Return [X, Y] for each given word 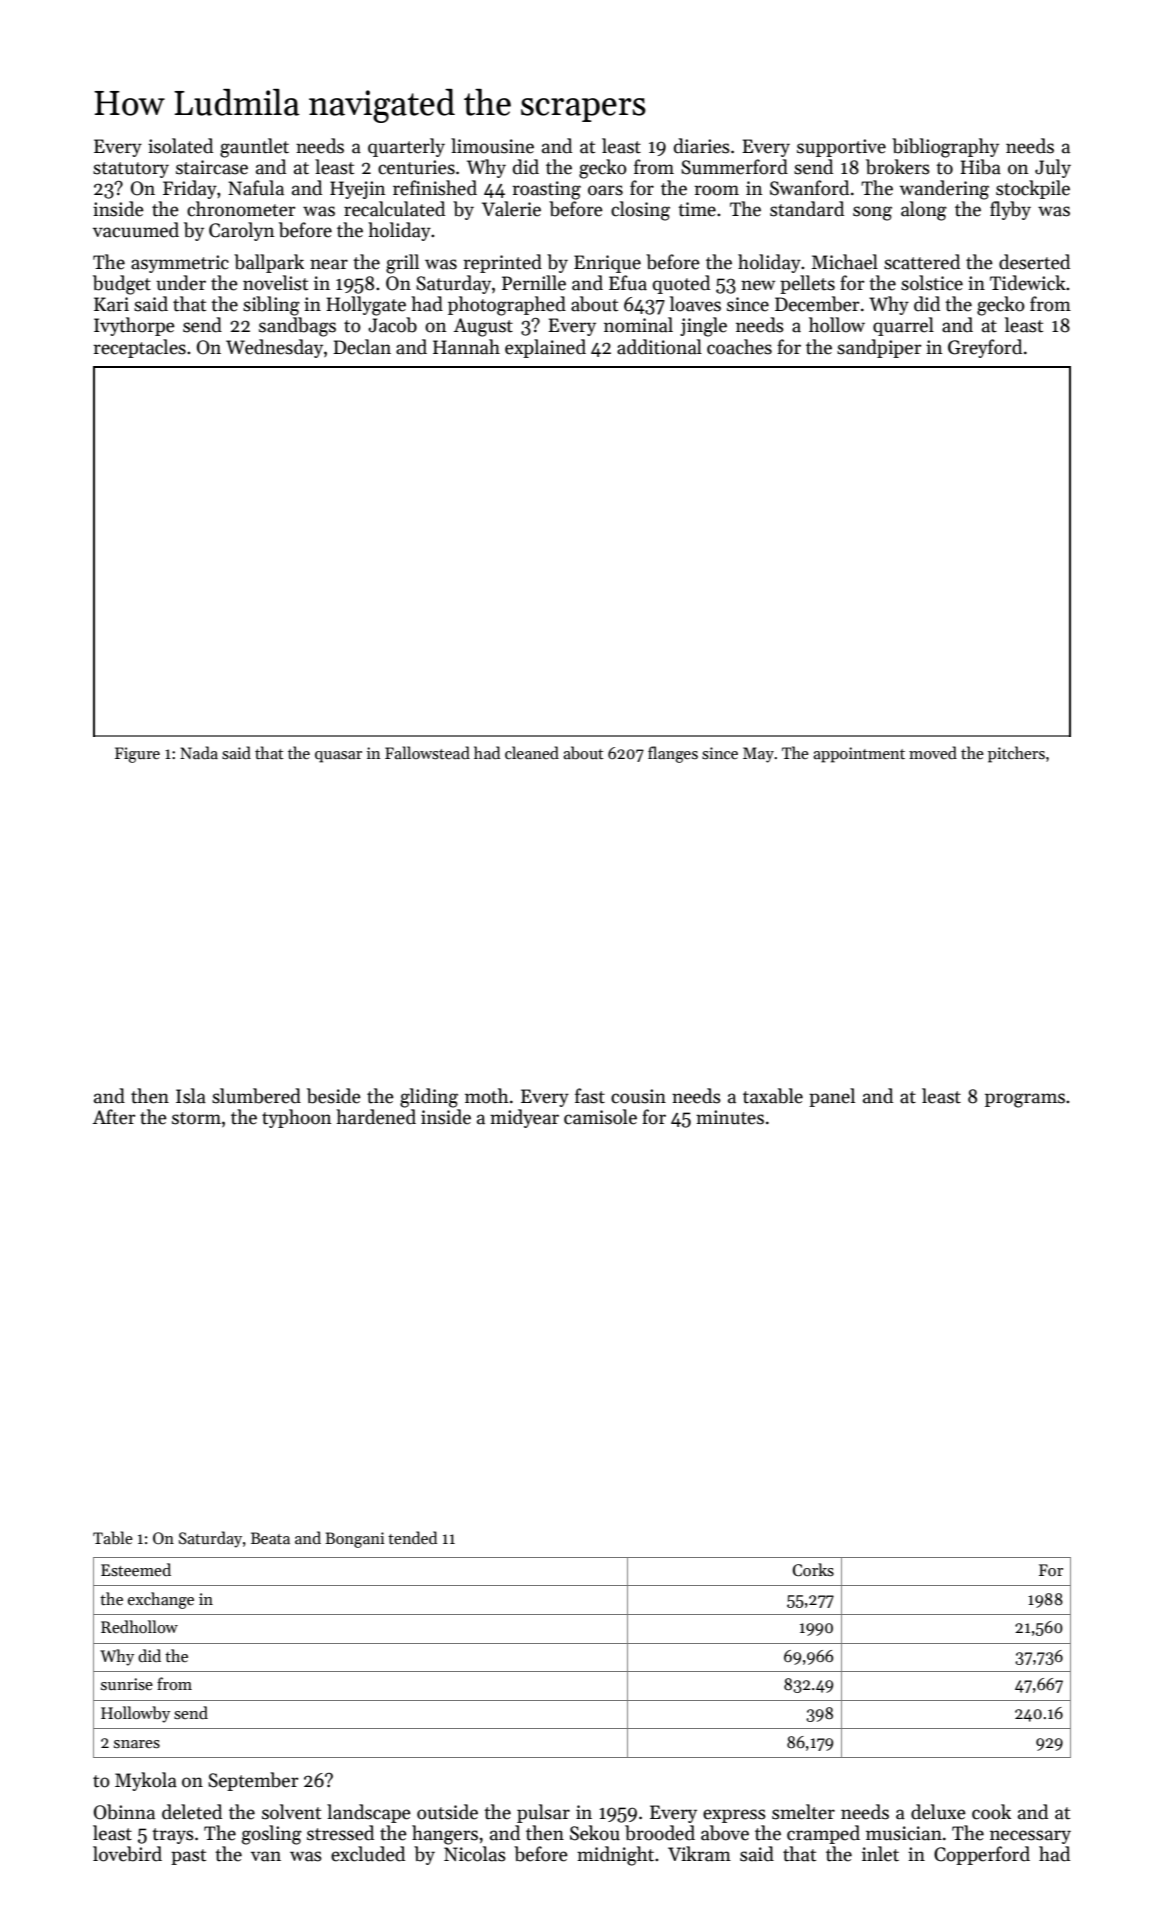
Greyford [985, 348]
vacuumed [136, 230]
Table [113, 1537]
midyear [524, 1118]
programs [1025, 1100]
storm [196, 1118]
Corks [813, 1570]
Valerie [511, 209]
